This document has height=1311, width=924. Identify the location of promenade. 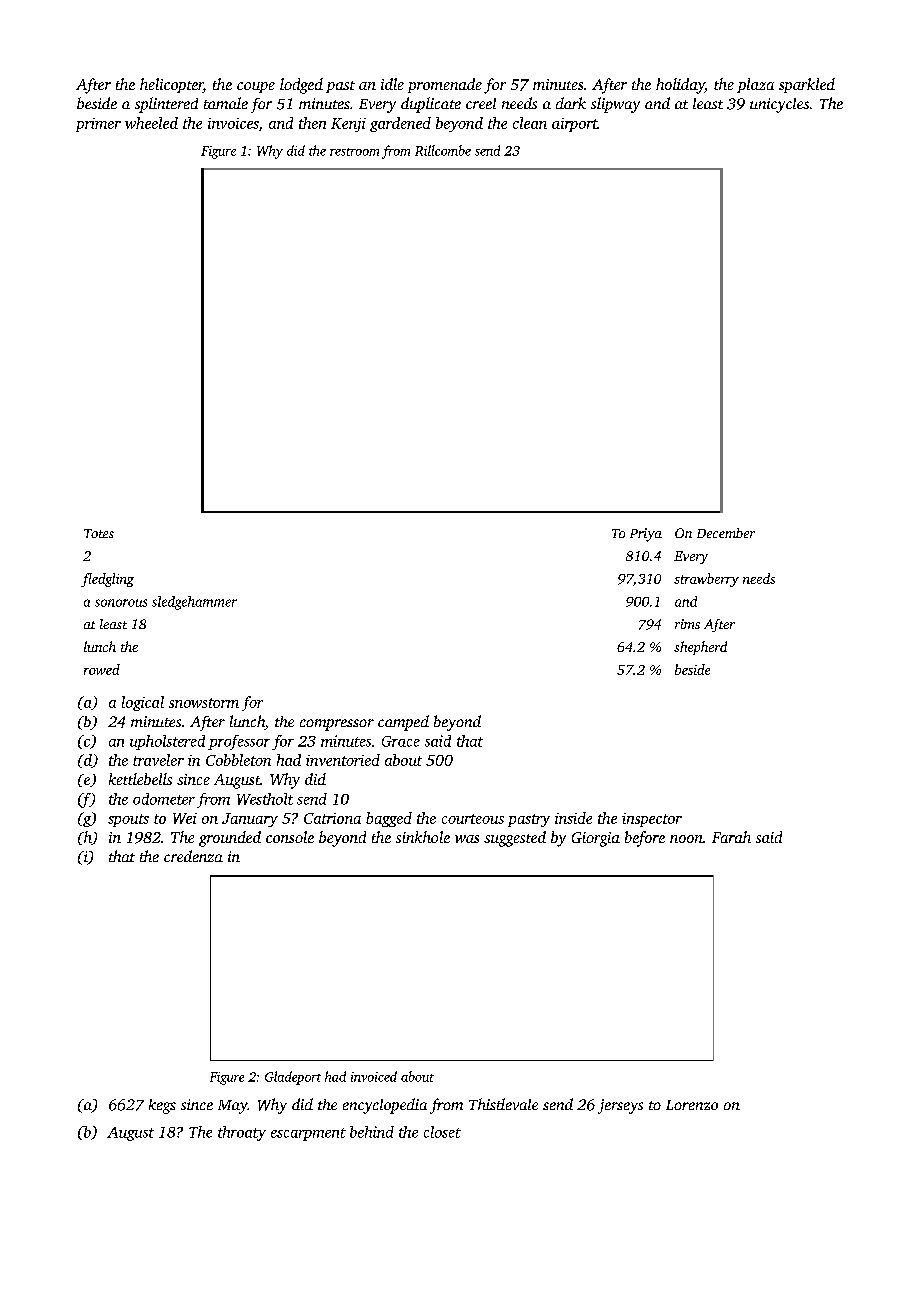
(445, 85).
